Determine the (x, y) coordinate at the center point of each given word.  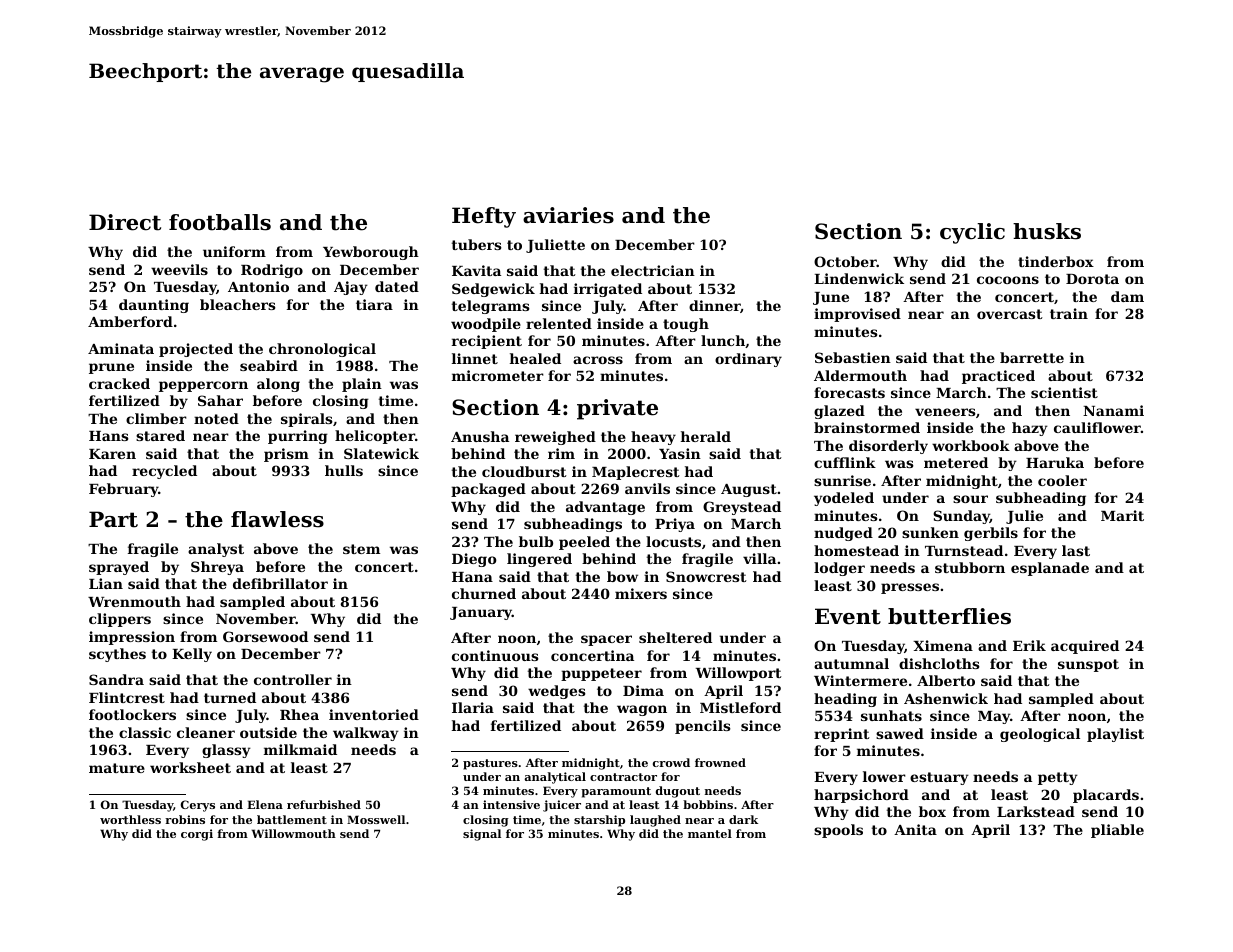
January (481, 613)
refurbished (324, 804)
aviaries (568, 215)
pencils (703, 727)
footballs (220, 222)
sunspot (1088, 665)
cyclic (972, 233)
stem (361, 549)
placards (1106, 796)
